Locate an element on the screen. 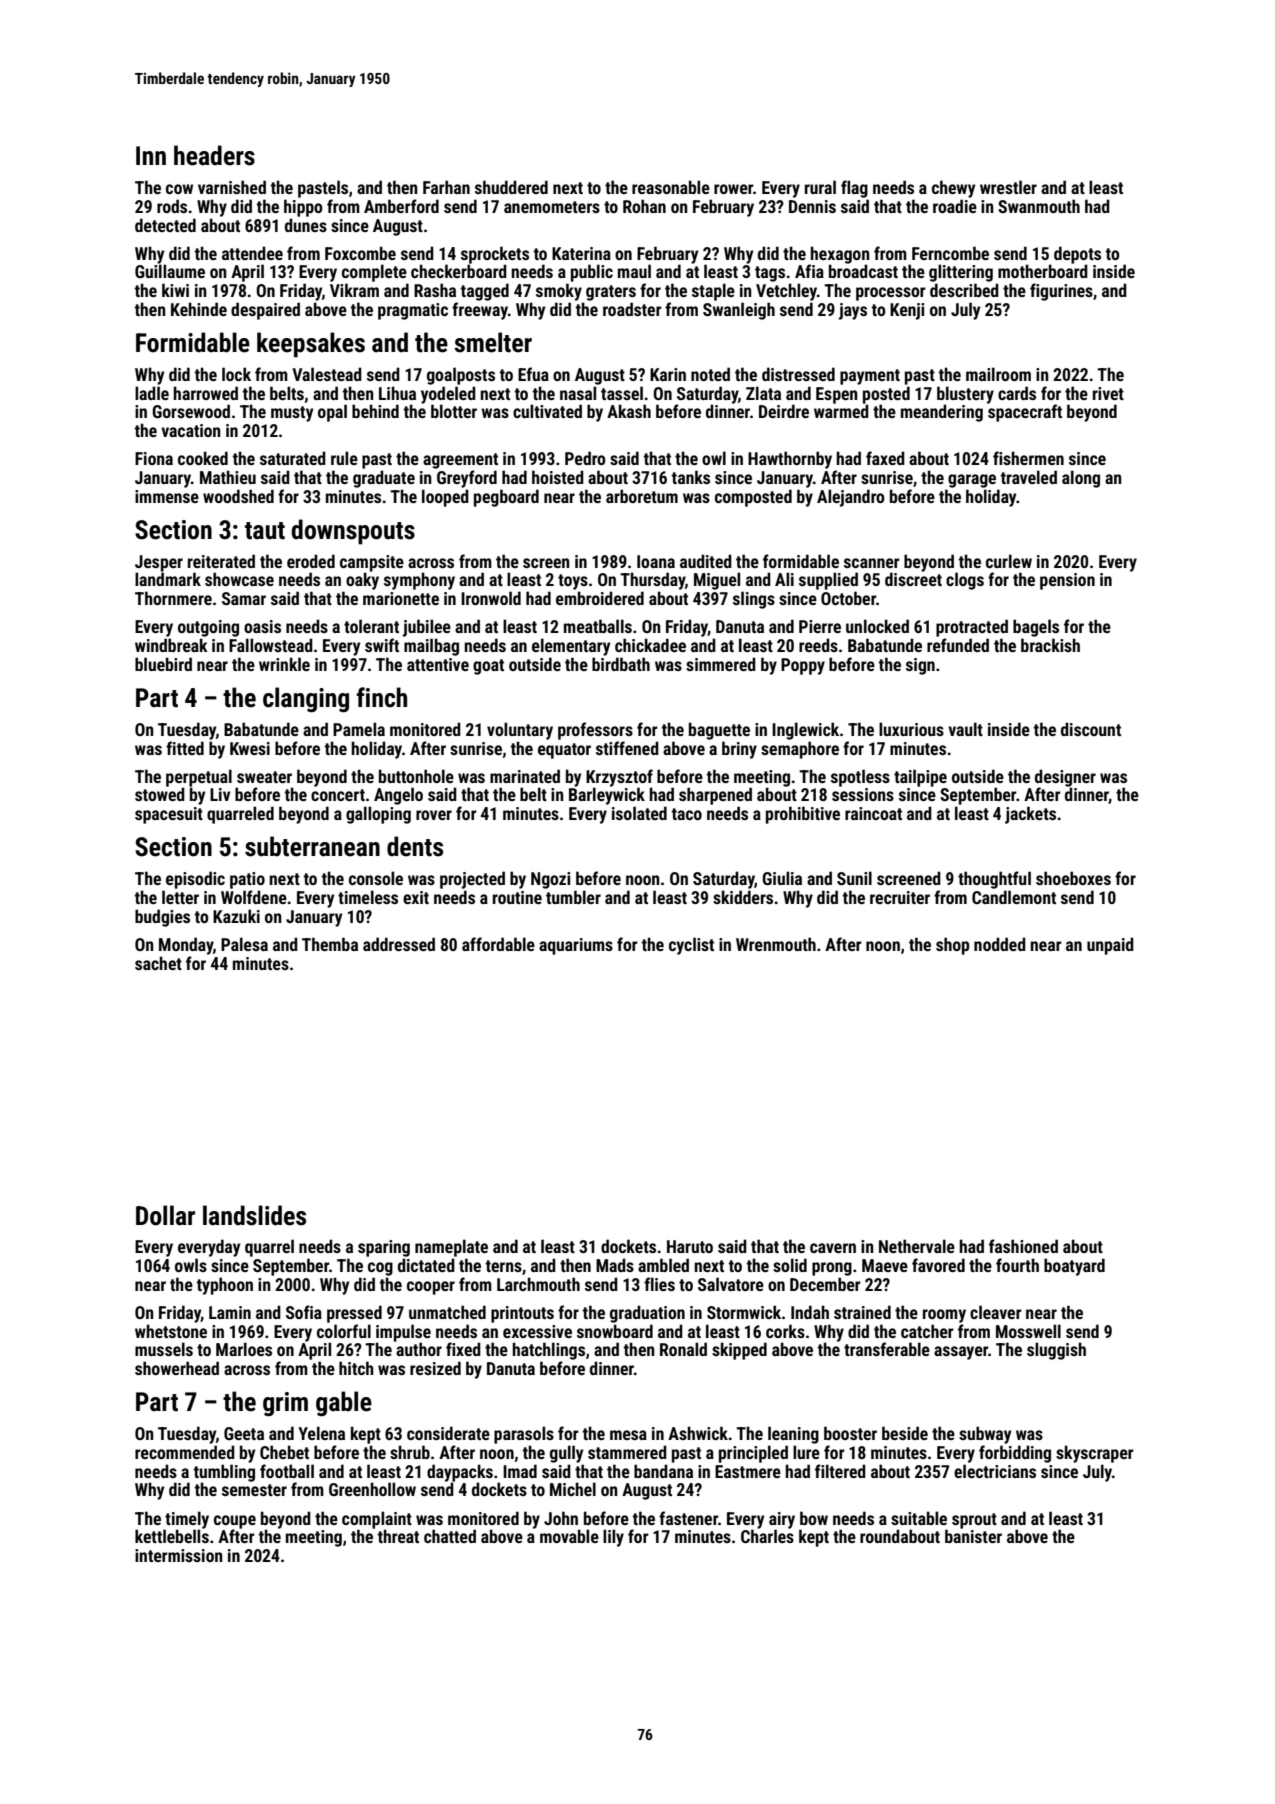  cultivated is located at coordinates (547, 411).
